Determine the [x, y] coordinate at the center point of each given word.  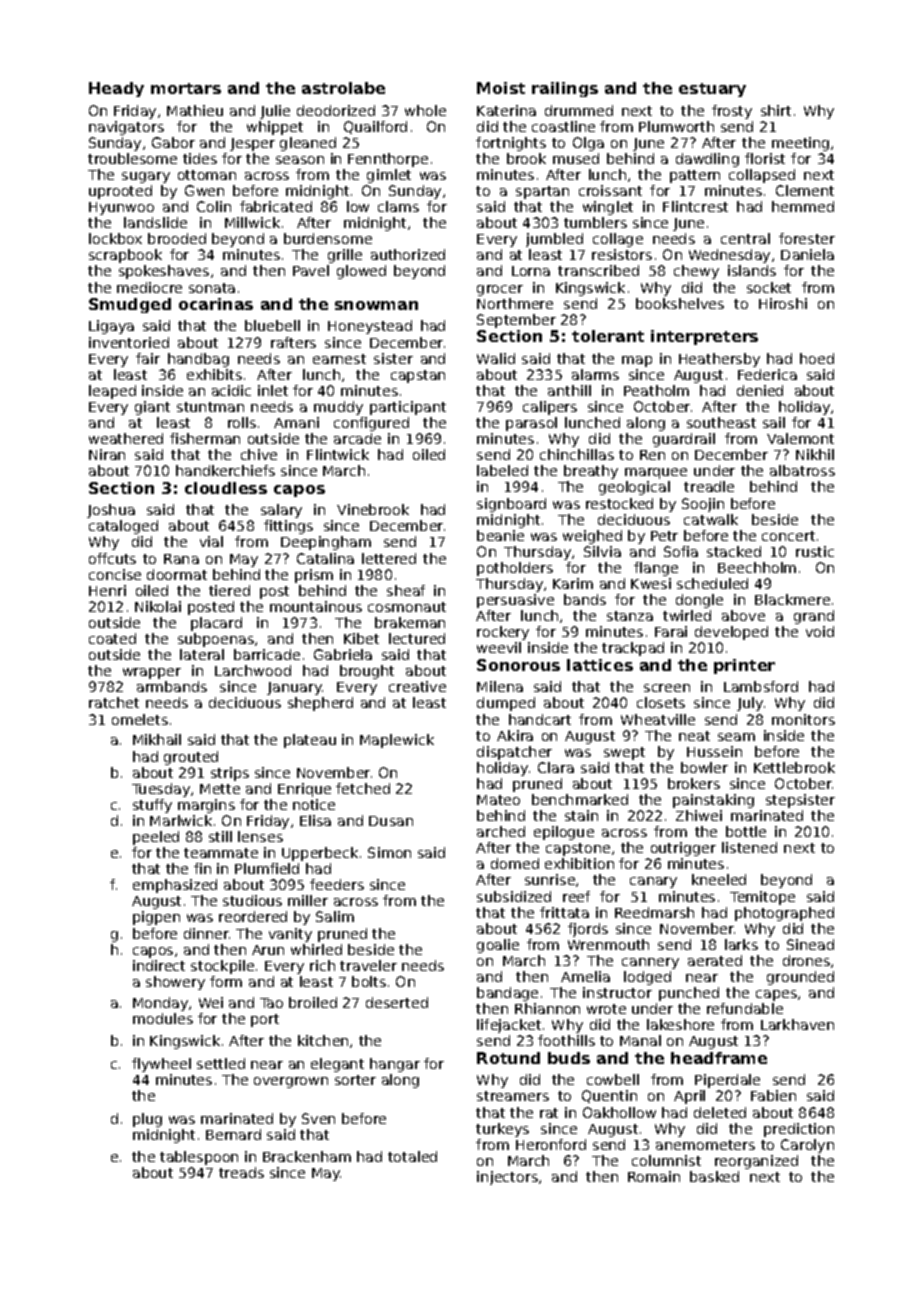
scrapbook [125, 256]
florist [765, 158]
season [300, 160]
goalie [498, 946]
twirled [687, 615]
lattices [600, 665]
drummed [579, 110]
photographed [784, 914]
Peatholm [656, 390]
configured [371, 424]
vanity [290, 935]
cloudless [226, 488]
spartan [542, 192]
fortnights [511, 144]
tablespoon [199, 1158]
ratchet [114, 702]
